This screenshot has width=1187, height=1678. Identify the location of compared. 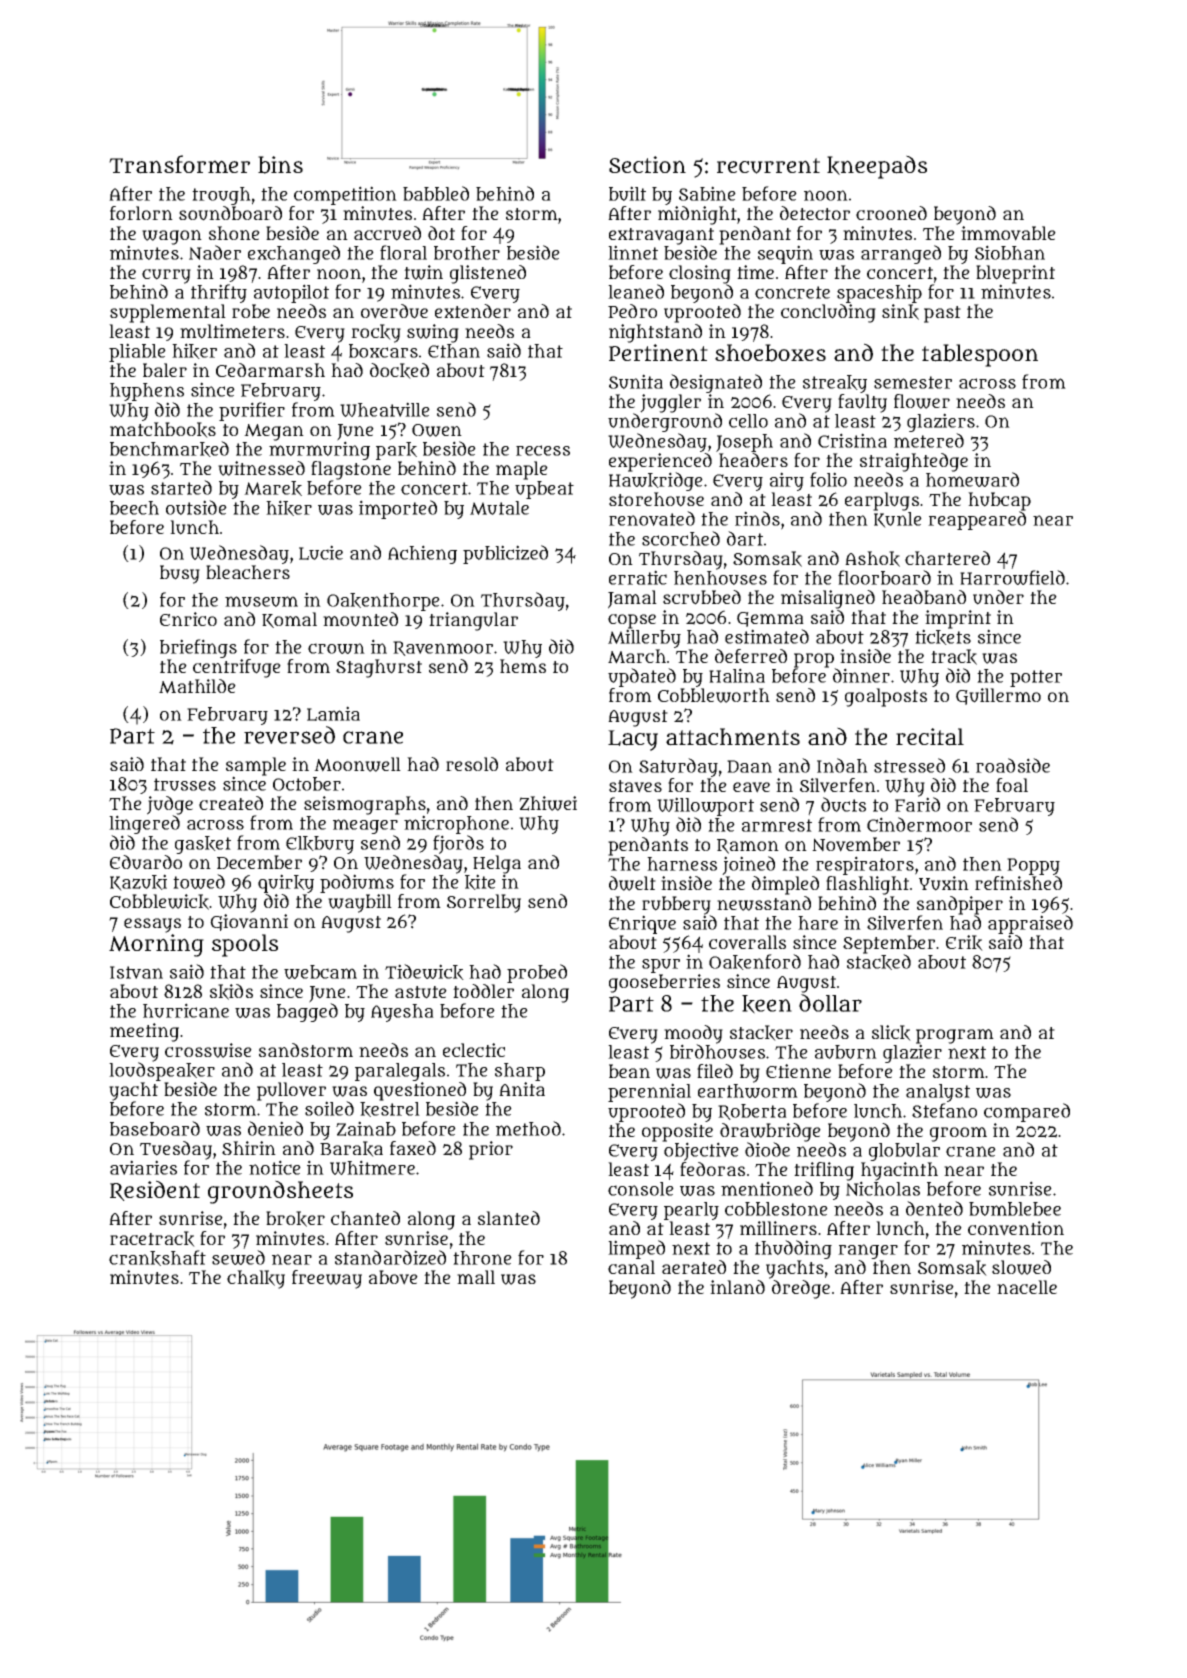
(1027, 1112).
